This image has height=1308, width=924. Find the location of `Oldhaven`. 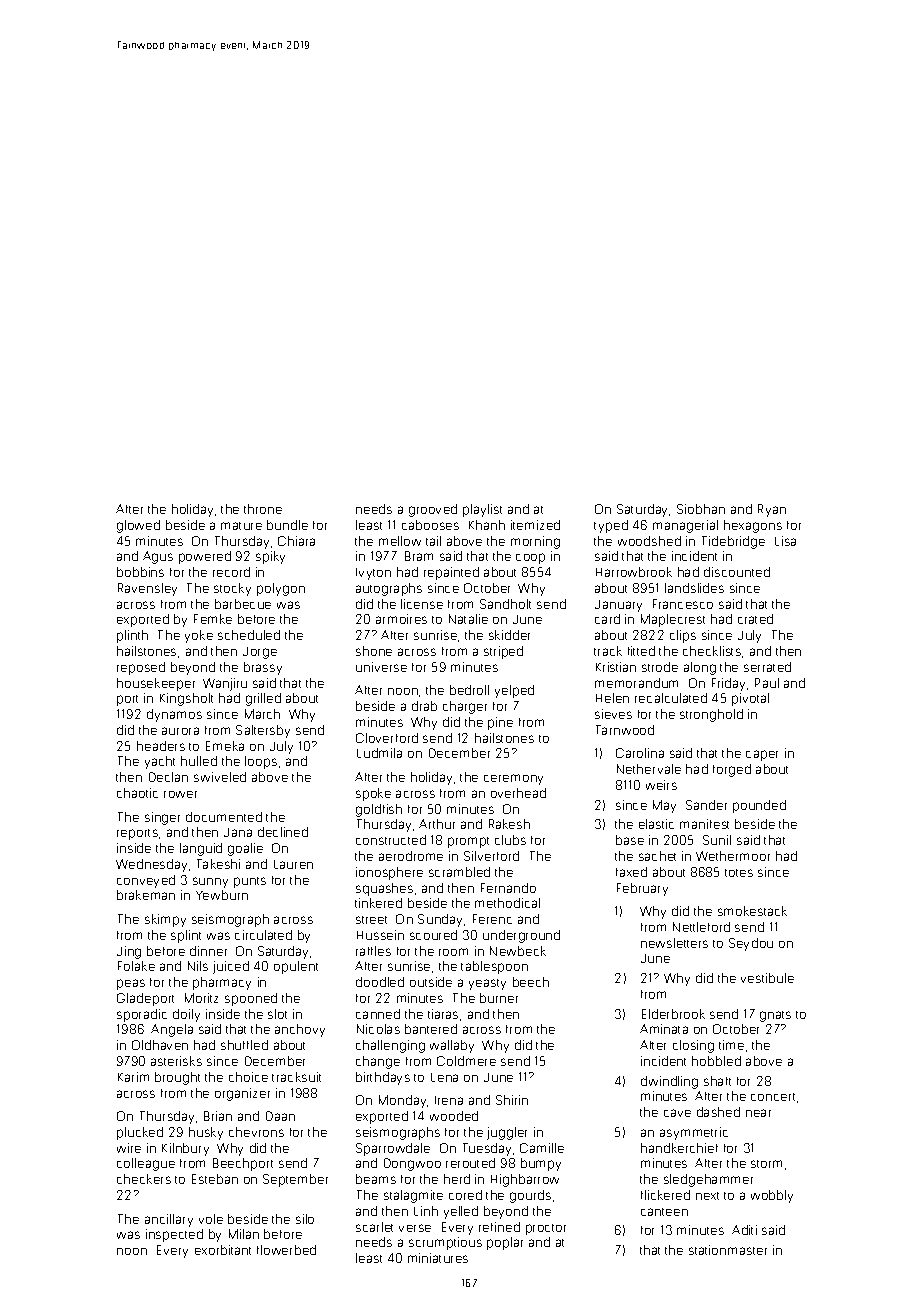

Oldhaven is located at coordinates (160, 1045).
